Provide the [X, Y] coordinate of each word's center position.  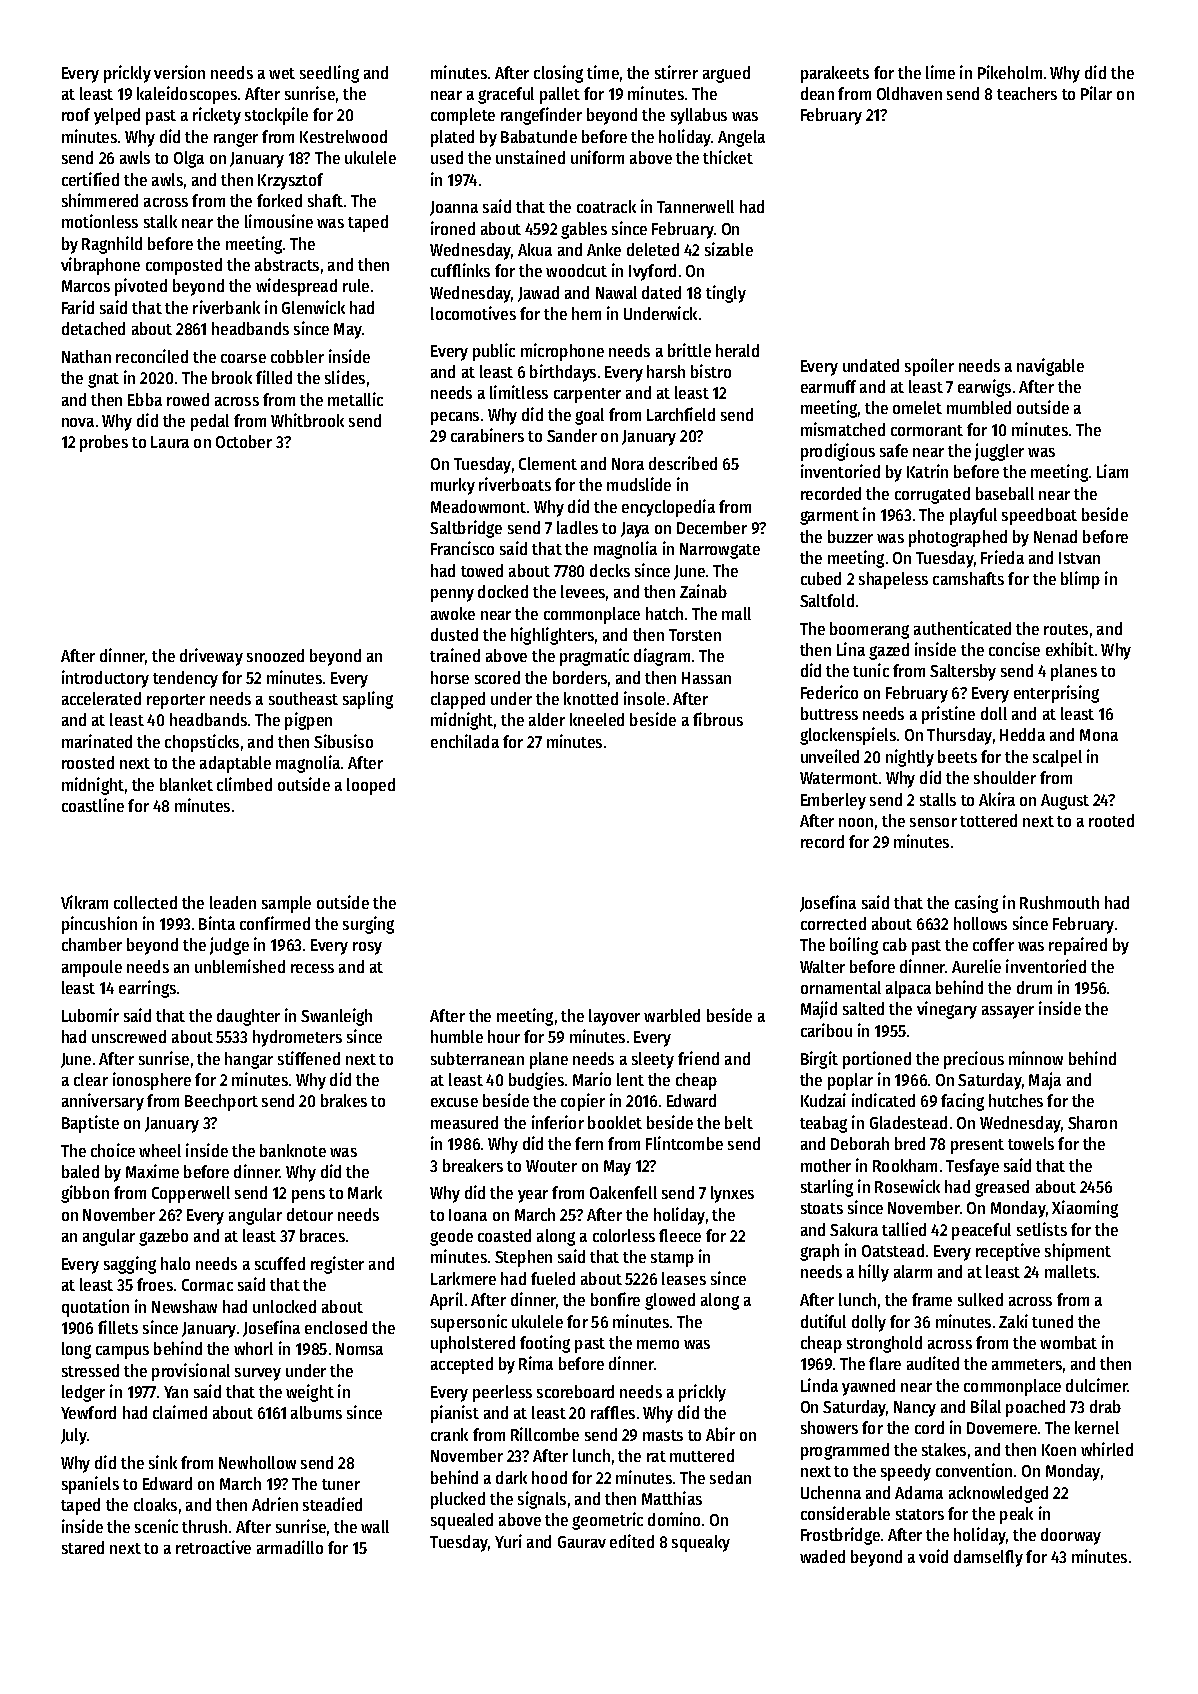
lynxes [732, 1194]
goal [589, 416]
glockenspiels [848, 736]
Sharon [1092, 1122]
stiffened [309, 1058]
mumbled [979, 407]
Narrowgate [720, 551]
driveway [211, 657]
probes [104, 443]
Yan [176, 1392]
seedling [329, 74]
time [603, 72]
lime [940, 72]
